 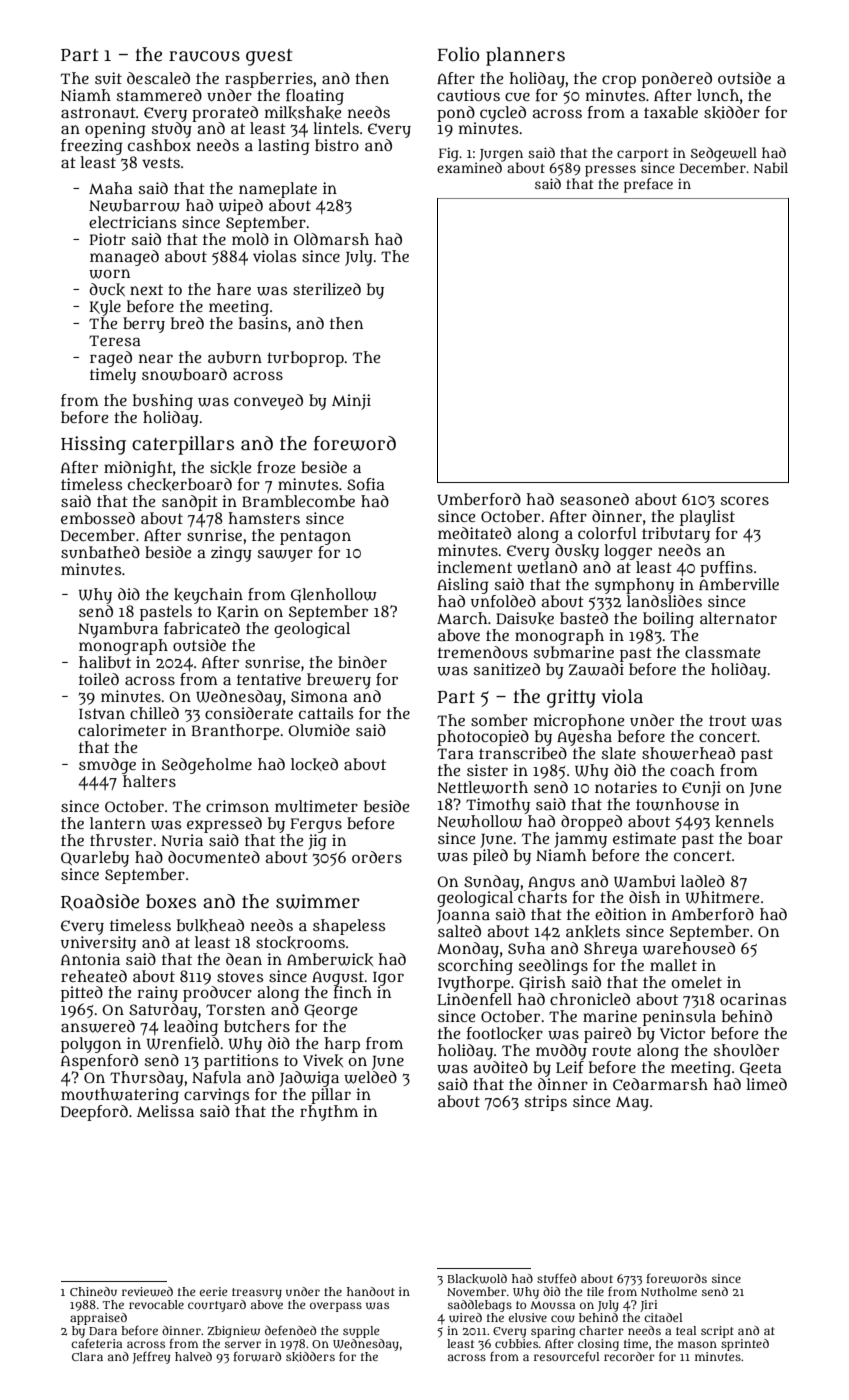 What do you see at coordinates (204, 56) in the document?
I see `raucous` at bounding box center [204, 56].
